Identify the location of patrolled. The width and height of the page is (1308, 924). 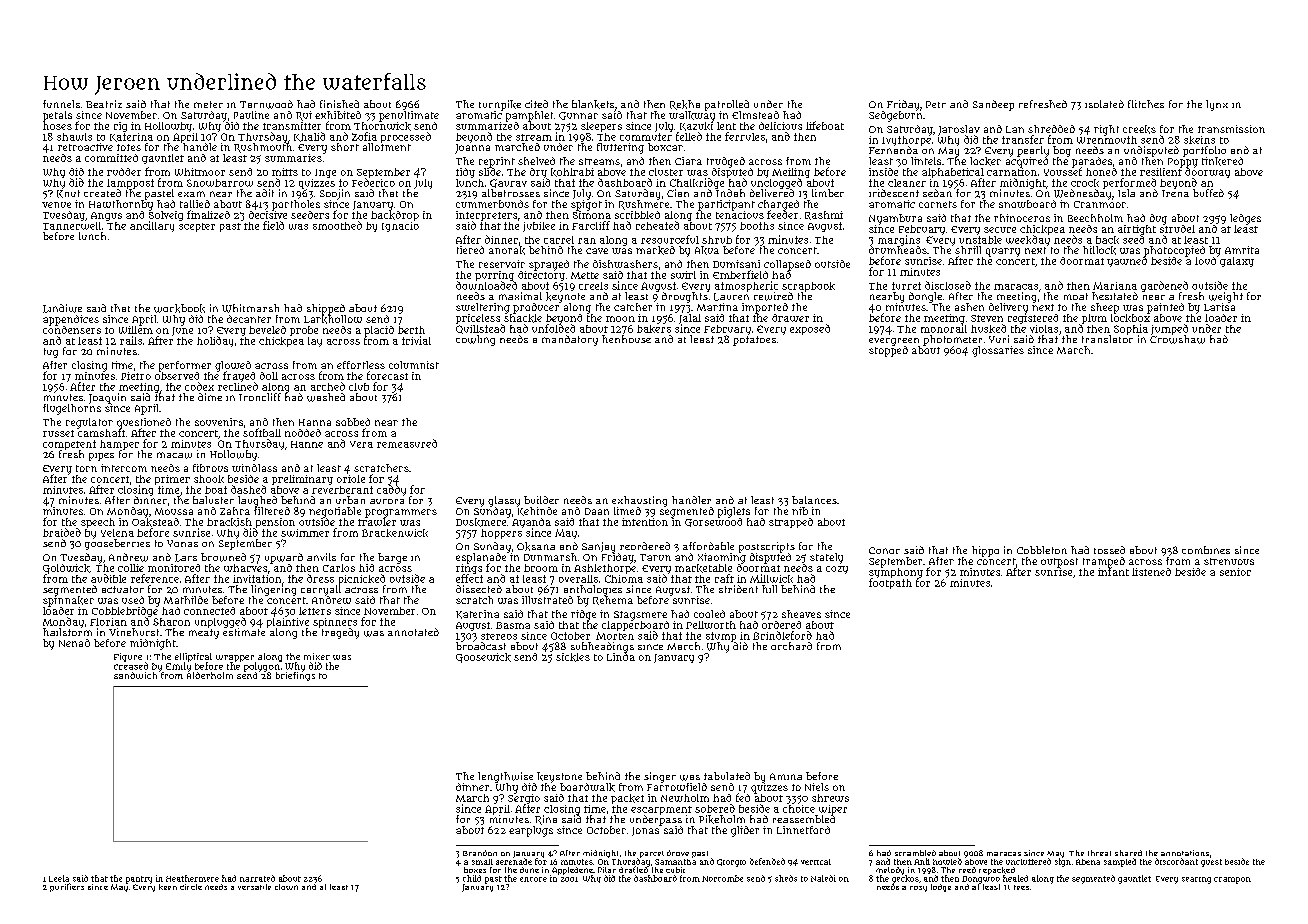
(727, 105).
